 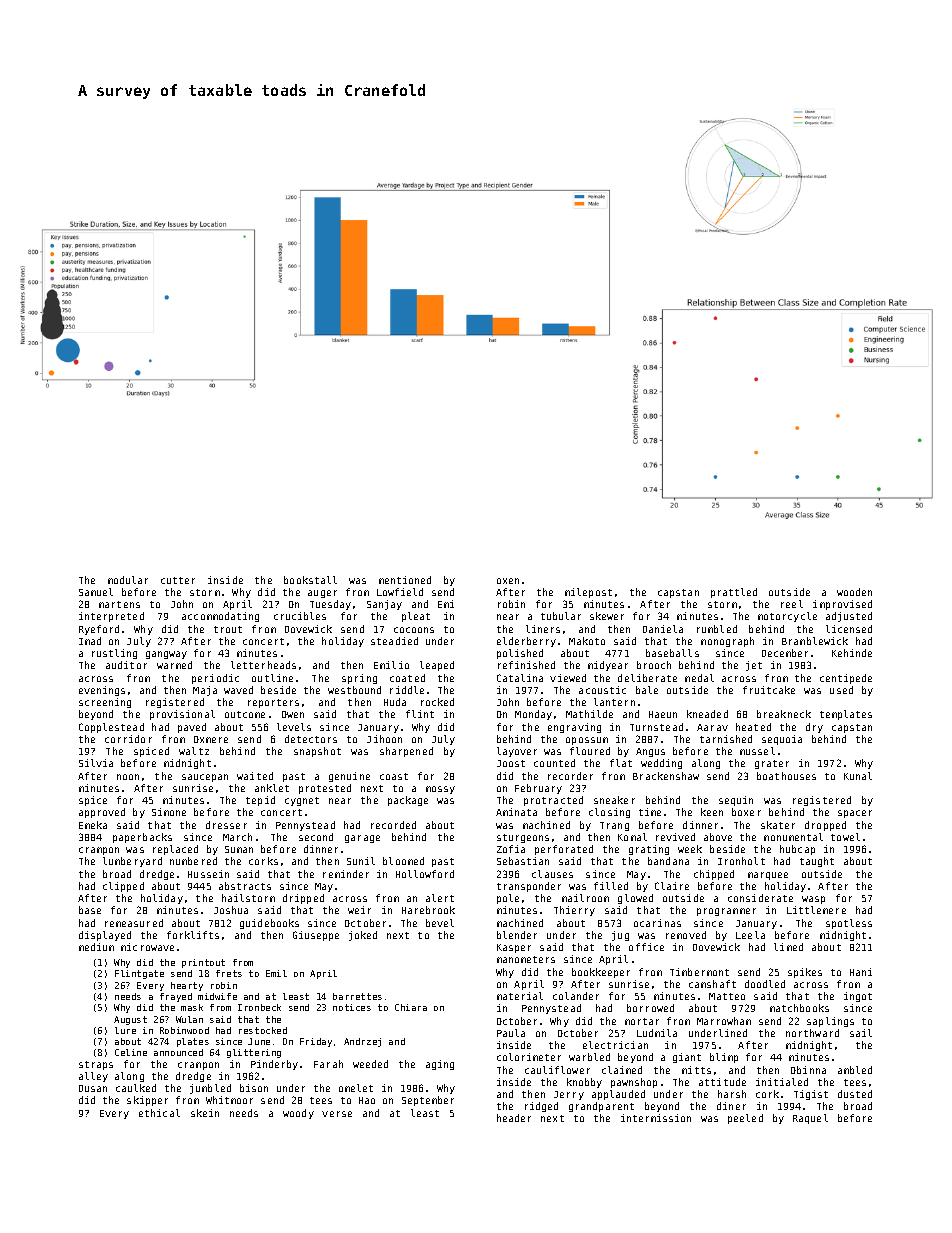 I want to click on Copplestead, so click(x=111, y=728).
